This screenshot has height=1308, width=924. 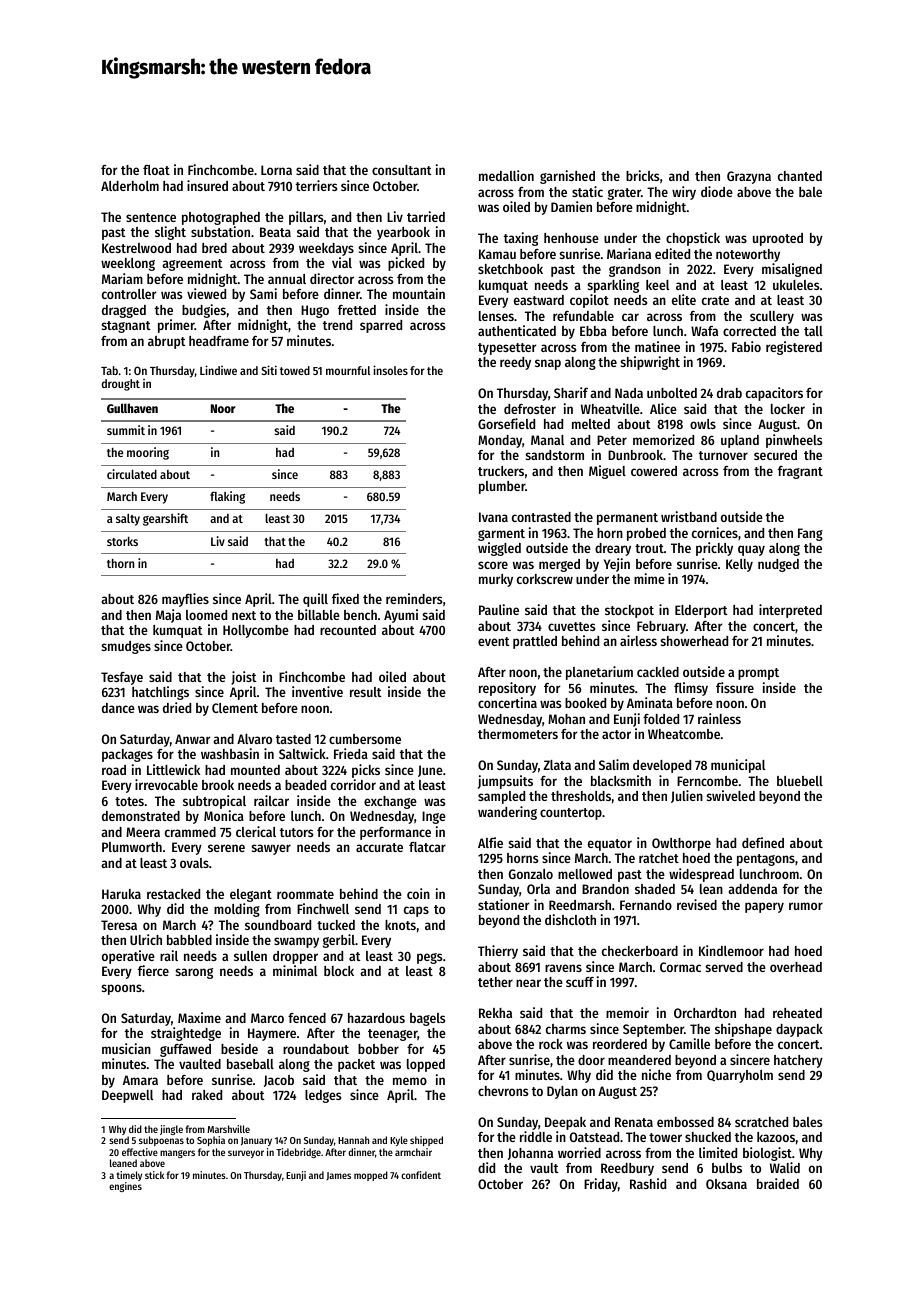 What do you see at coordinates (132, 847) in the screenshot?
I see `Plumworth` at bounding box center [132, 847].
